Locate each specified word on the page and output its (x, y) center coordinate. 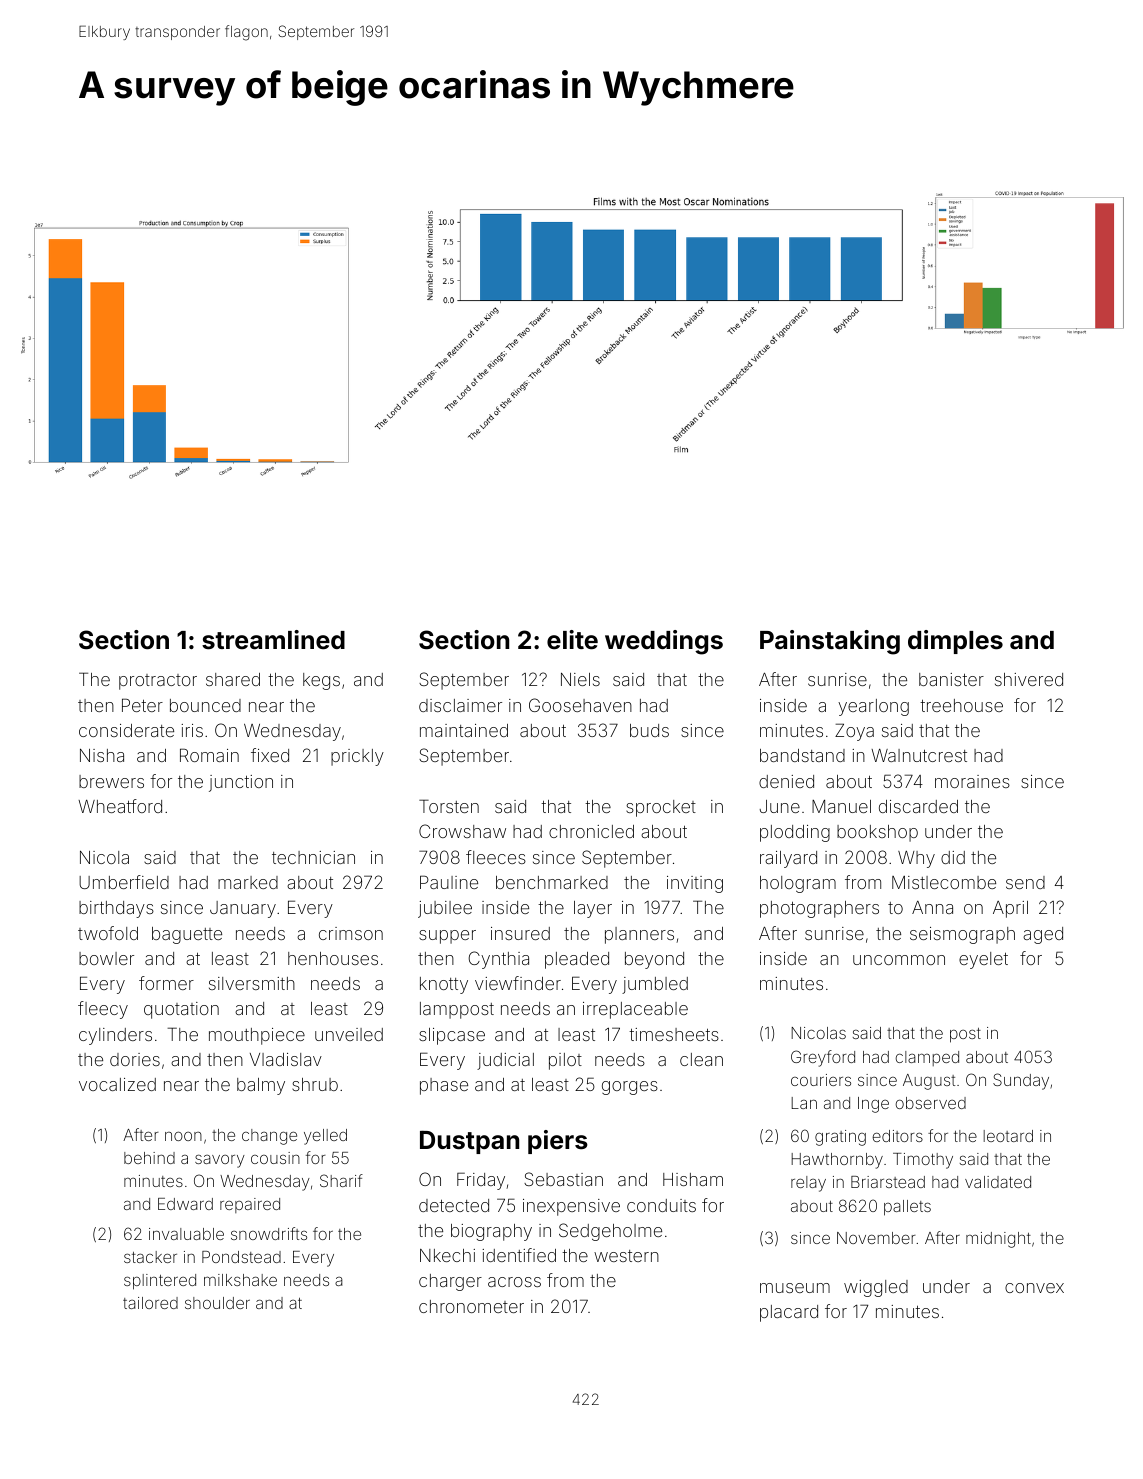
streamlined (273, 640)
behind (149, 1158)
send (1025, 882)
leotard (1008, 1136)
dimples (955, 642)
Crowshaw (462, 831)
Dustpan (469, 1142)
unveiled (349, 1034)
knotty (444, 985)
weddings (664, 642)
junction (241, 783)
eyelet (983, 960)
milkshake (240, 1280)
